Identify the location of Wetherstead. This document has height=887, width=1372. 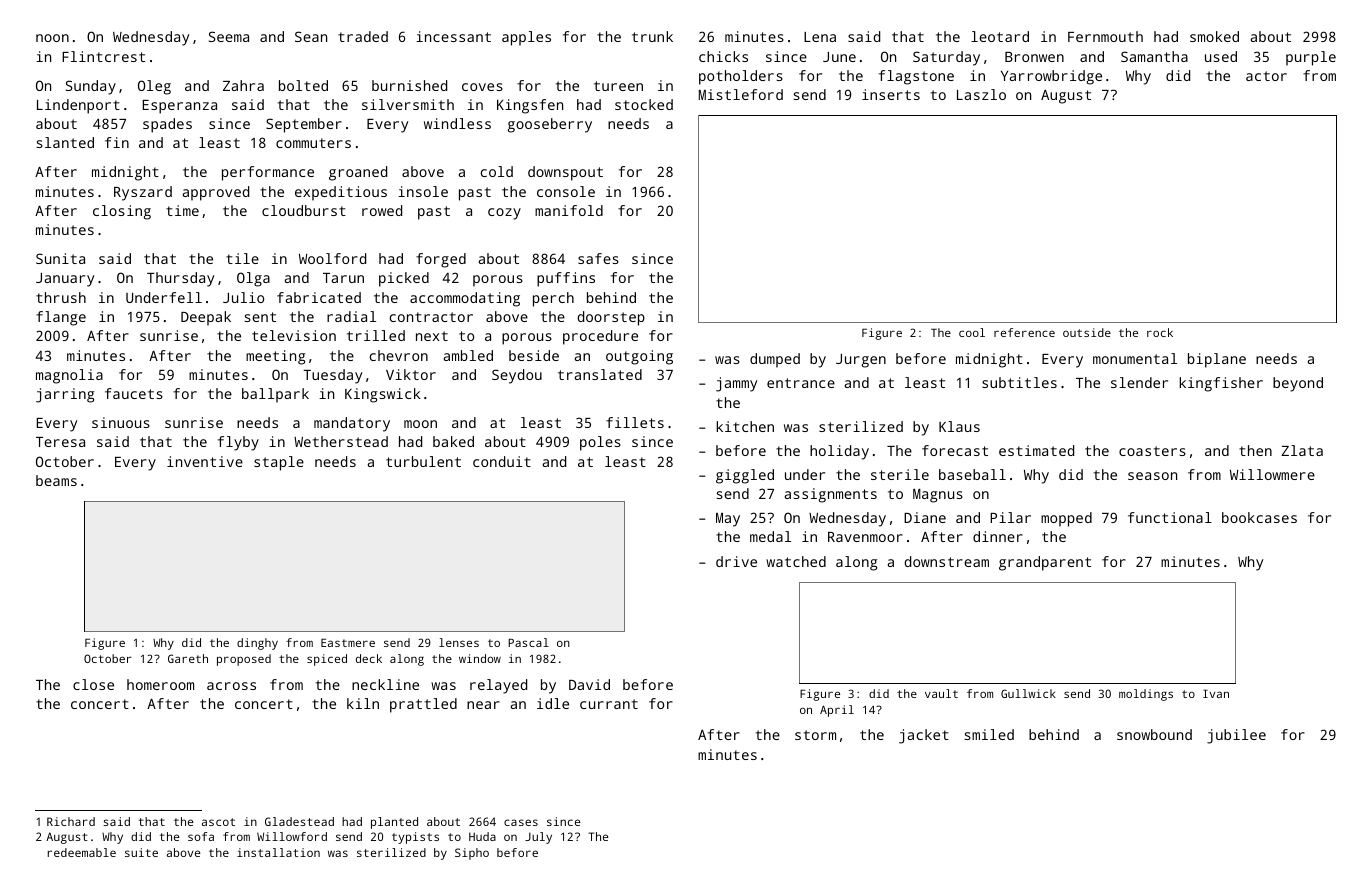
(341, 441).
